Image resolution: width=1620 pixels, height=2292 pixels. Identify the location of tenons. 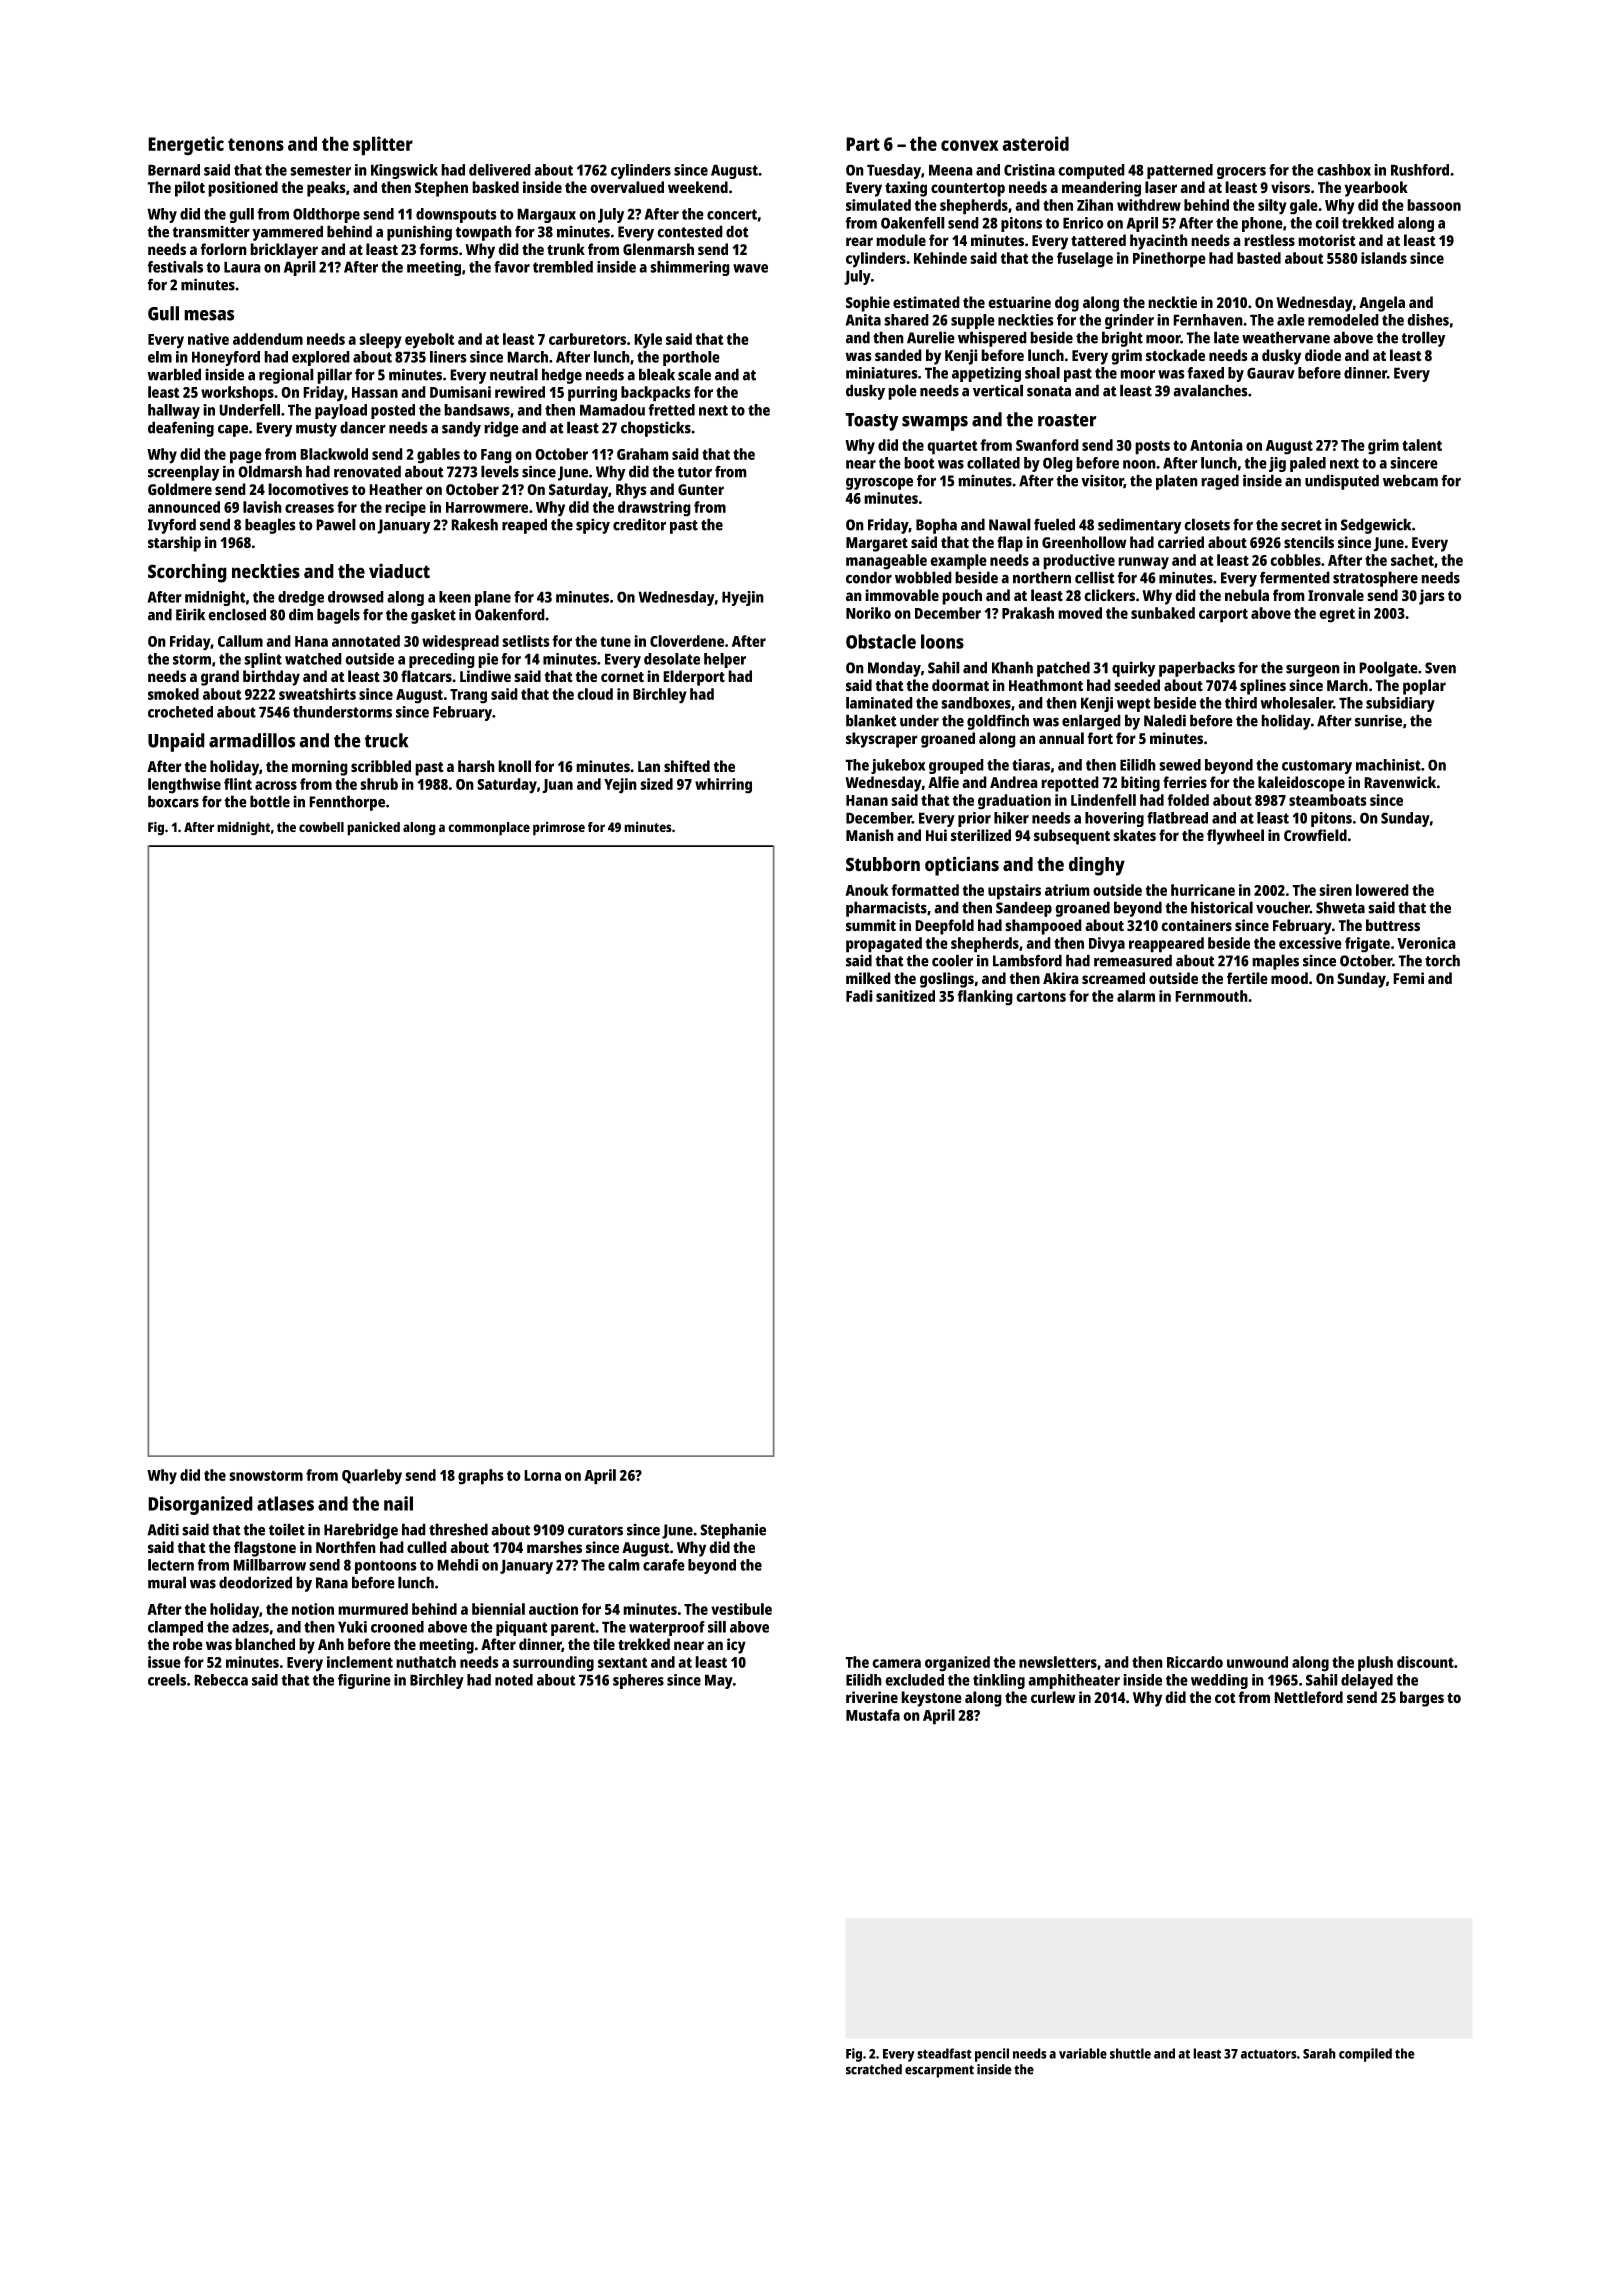
(256, 144).
